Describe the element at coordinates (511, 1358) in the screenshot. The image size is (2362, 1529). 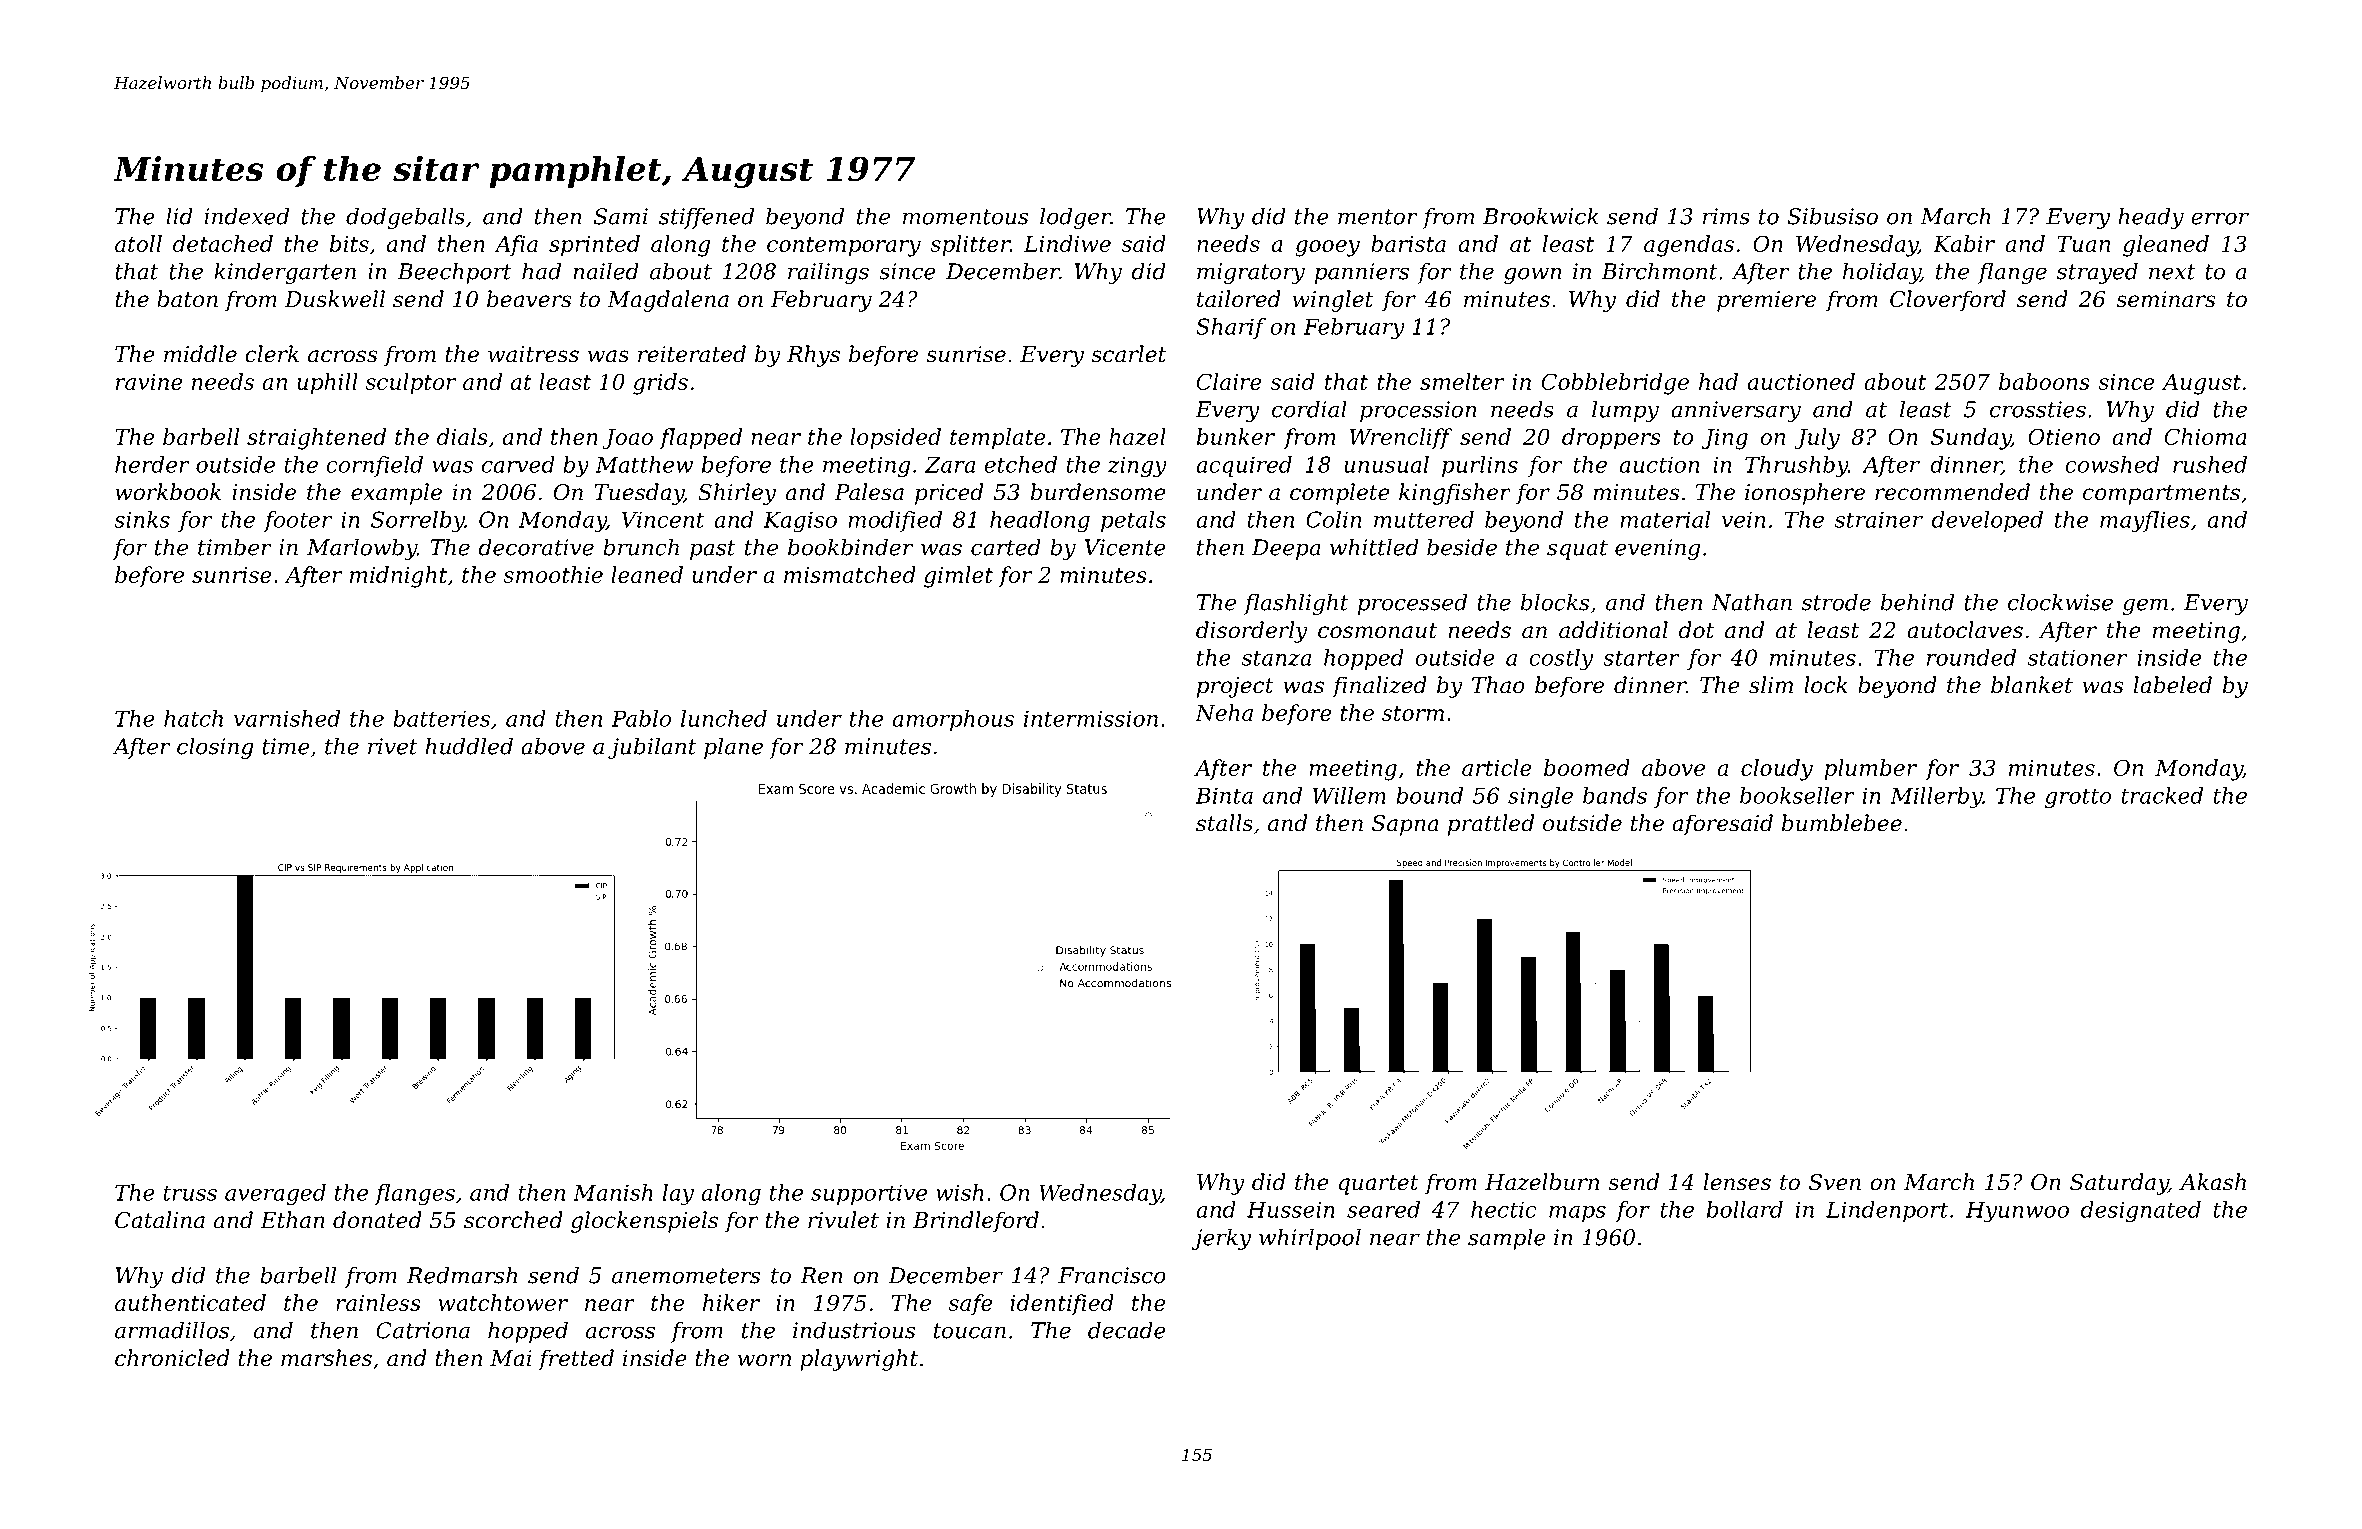
I see `Mai` at that location.
